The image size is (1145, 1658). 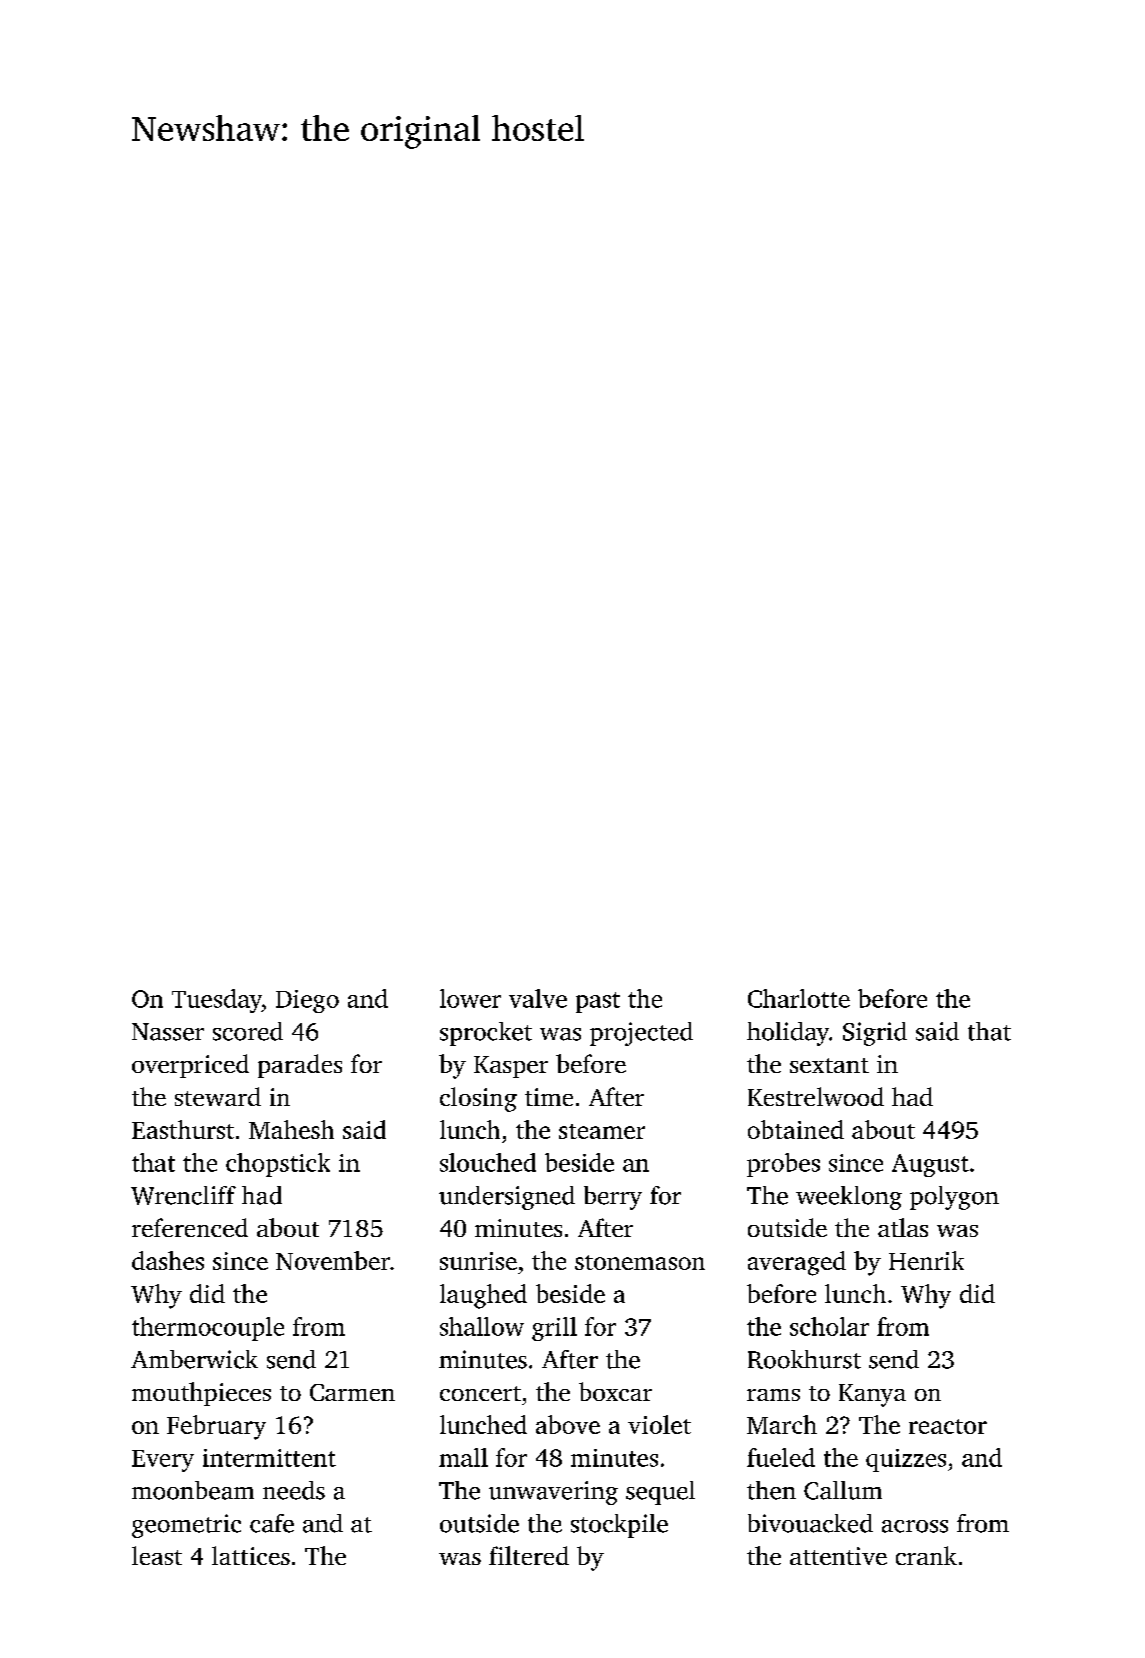 I want to click on least, so click(x=157, y=1555).
